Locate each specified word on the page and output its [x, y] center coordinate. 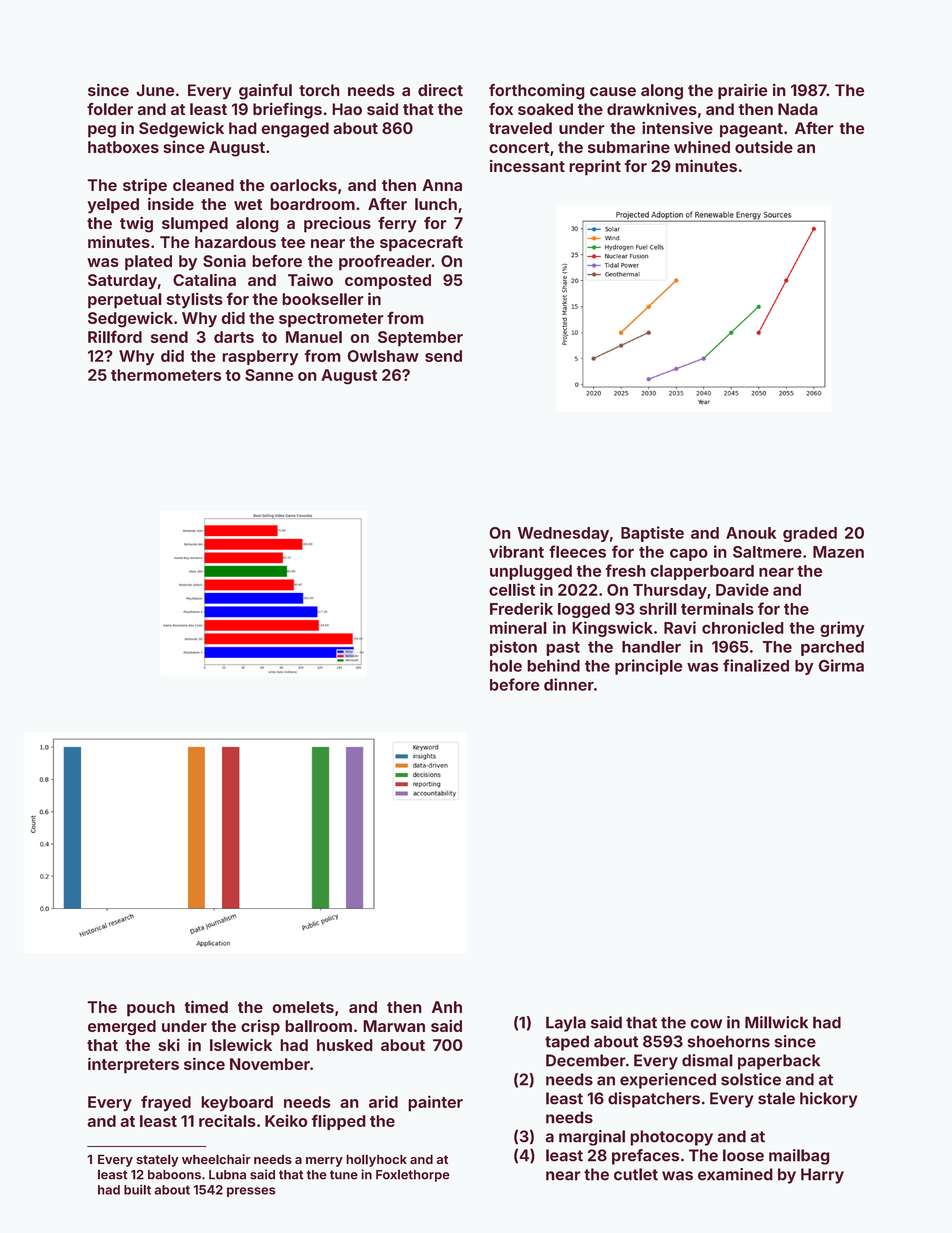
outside [764, 146]
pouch [151, 1009]
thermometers [166, 375]
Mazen [838, 552]
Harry [822, 1176]
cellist [512, 589]
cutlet [636, 1174]
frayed [166, 1103]
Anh [447, 1007]
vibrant [516, 551]
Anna [442, 185]
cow [706, 1024]
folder [110, 109]
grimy [842, 629]
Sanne [269, 375]
